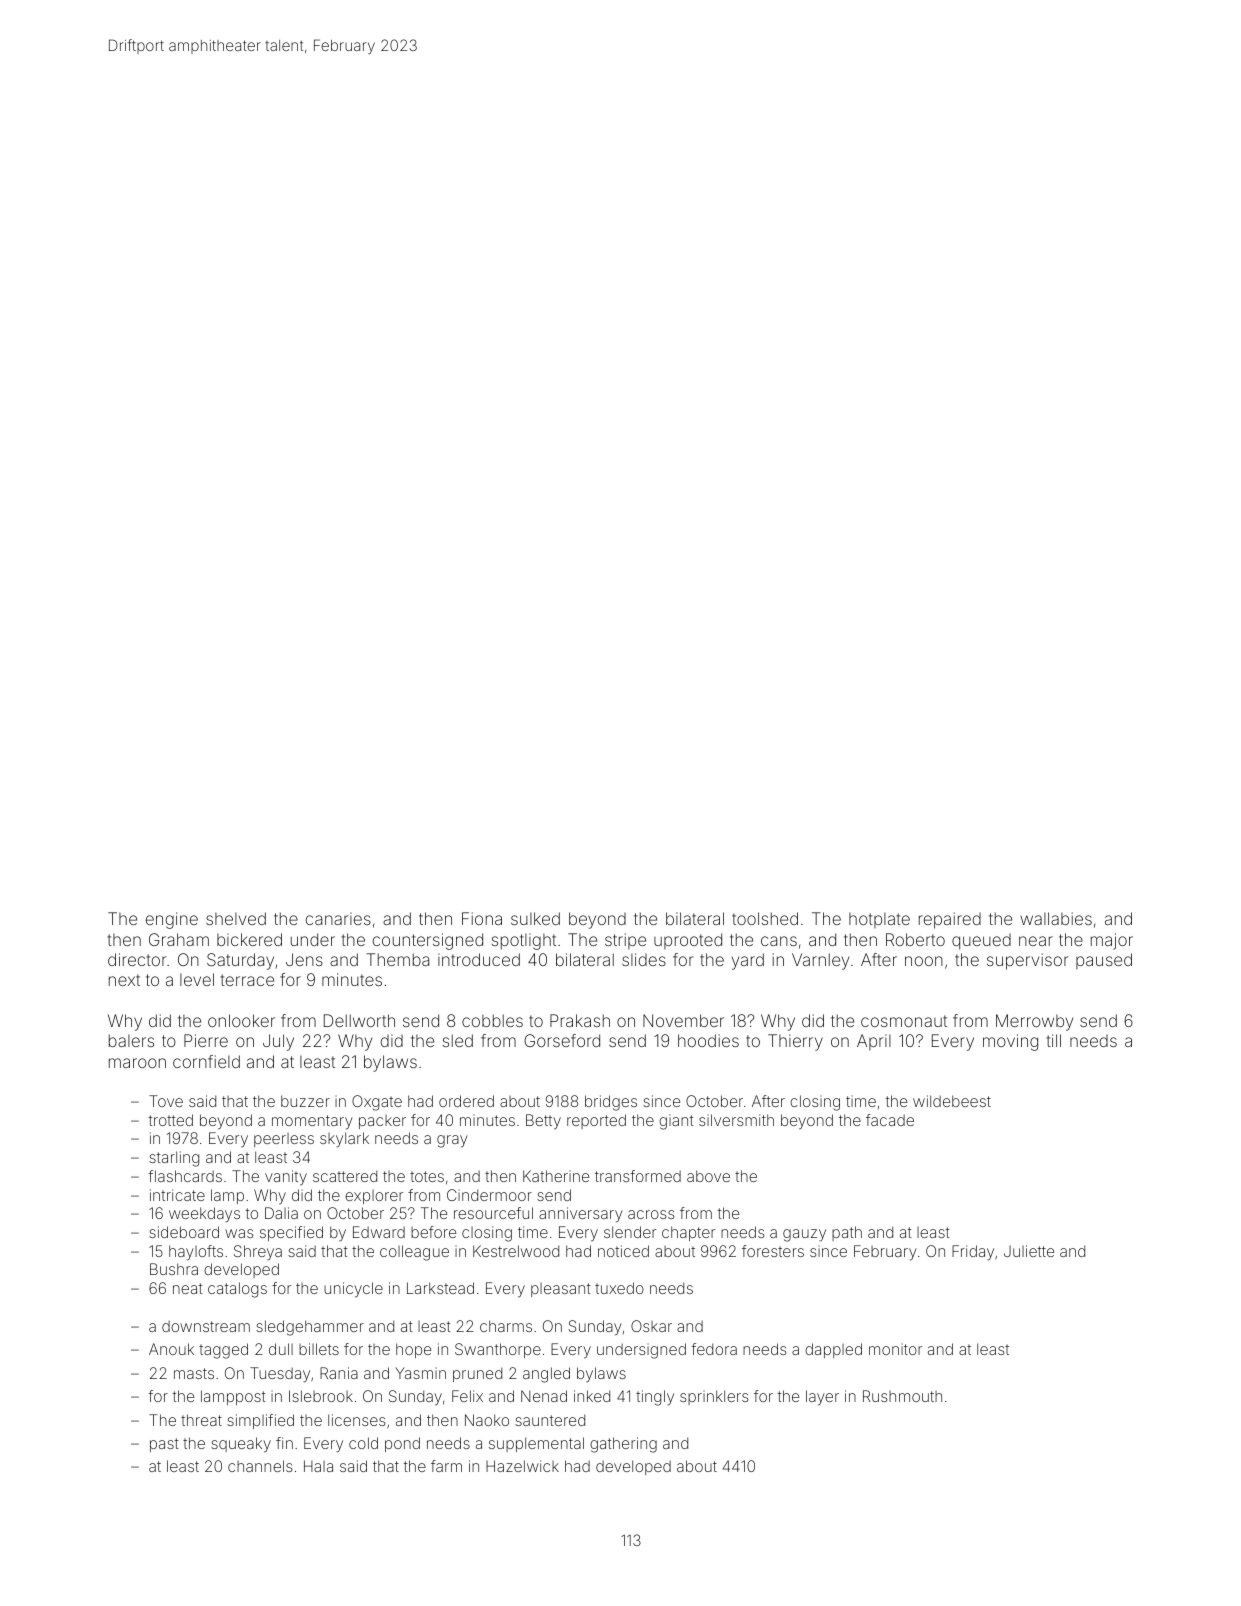 The height and width of the document is (1606, 1241). I want to click on tuxedo, so click(619, 1288).
